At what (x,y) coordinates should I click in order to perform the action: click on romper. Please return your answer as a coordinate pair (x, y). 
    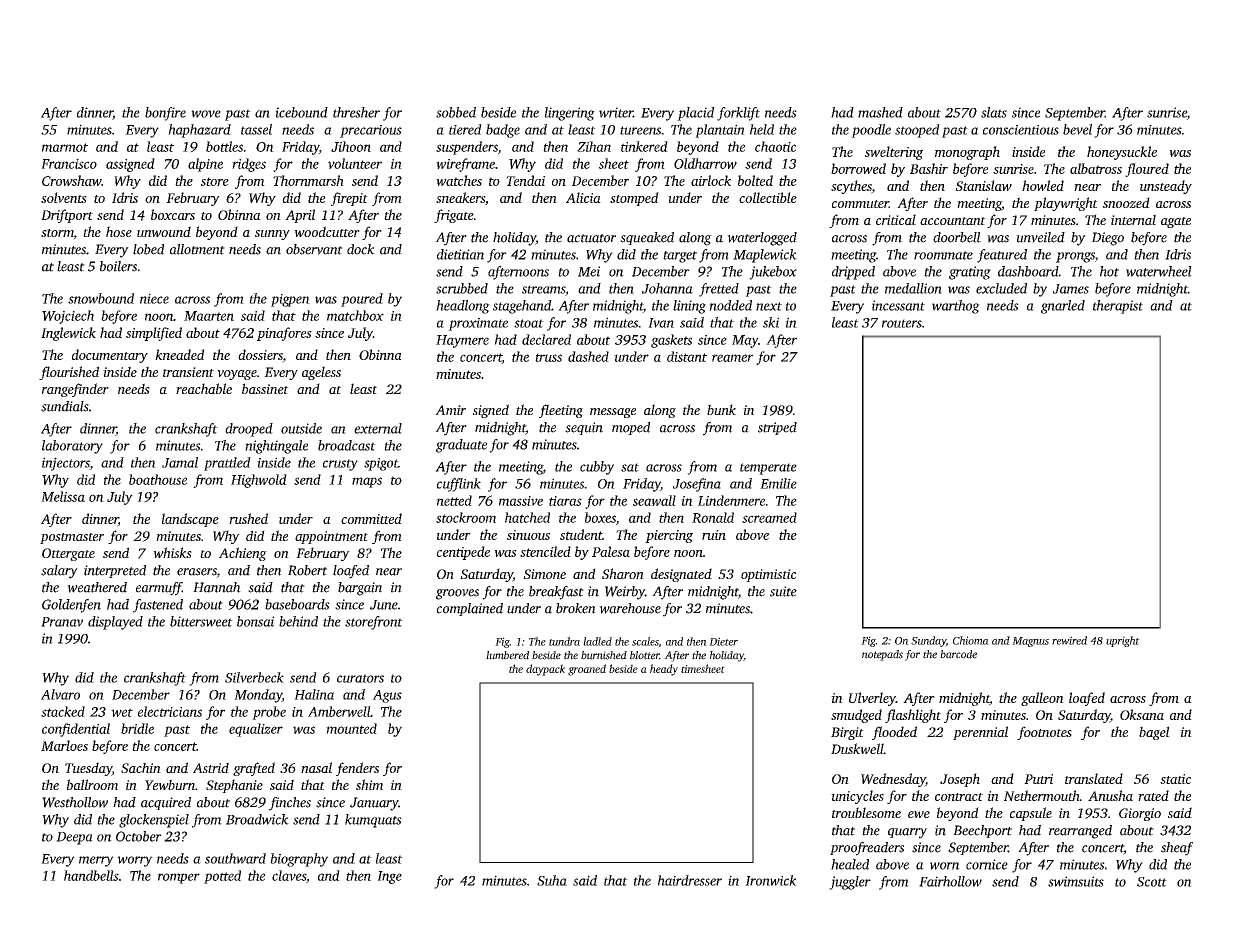
    Looking at the image, I should click on (179, 878).
